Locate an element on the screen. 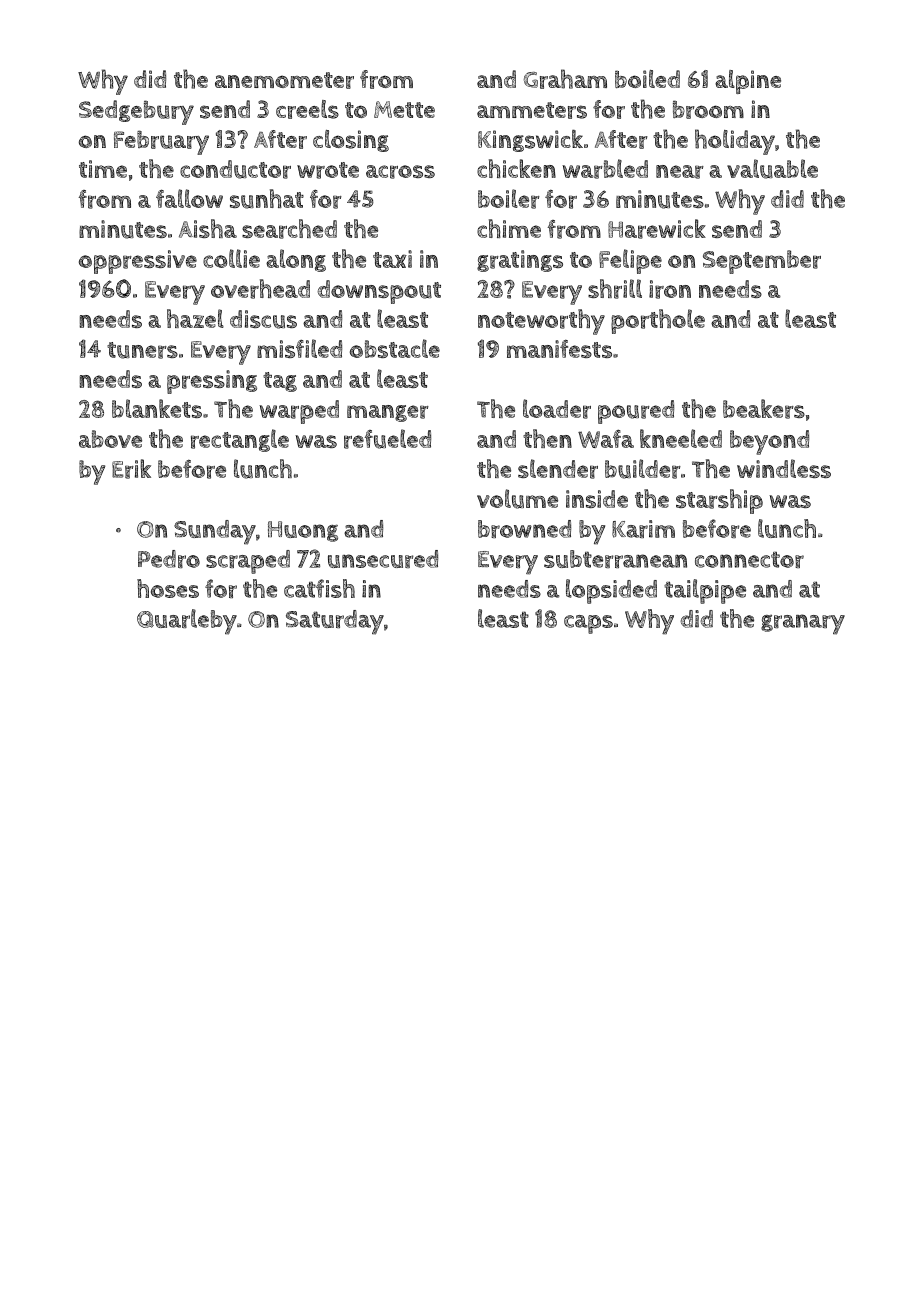 This screenshot has height=1311, width=924. blankets is located at coordinates (157, 408).
